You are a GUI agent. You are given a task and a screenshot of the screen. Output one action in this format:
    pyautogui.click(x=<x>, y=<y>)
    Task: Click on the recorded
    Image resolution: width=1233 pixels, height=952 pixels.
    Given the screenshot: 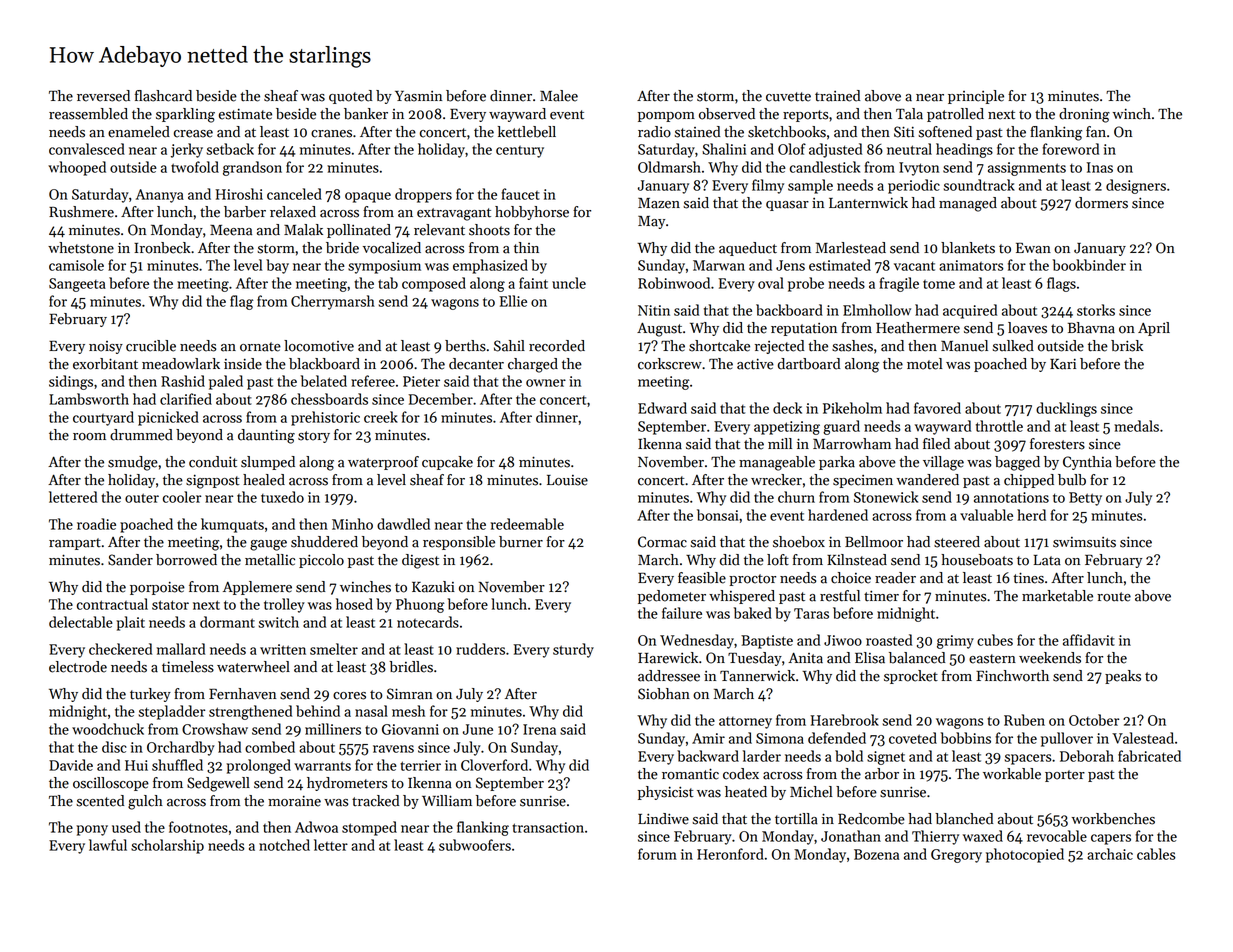 What is the action you would take?
    pyautogui.click(x=557, y=346)
